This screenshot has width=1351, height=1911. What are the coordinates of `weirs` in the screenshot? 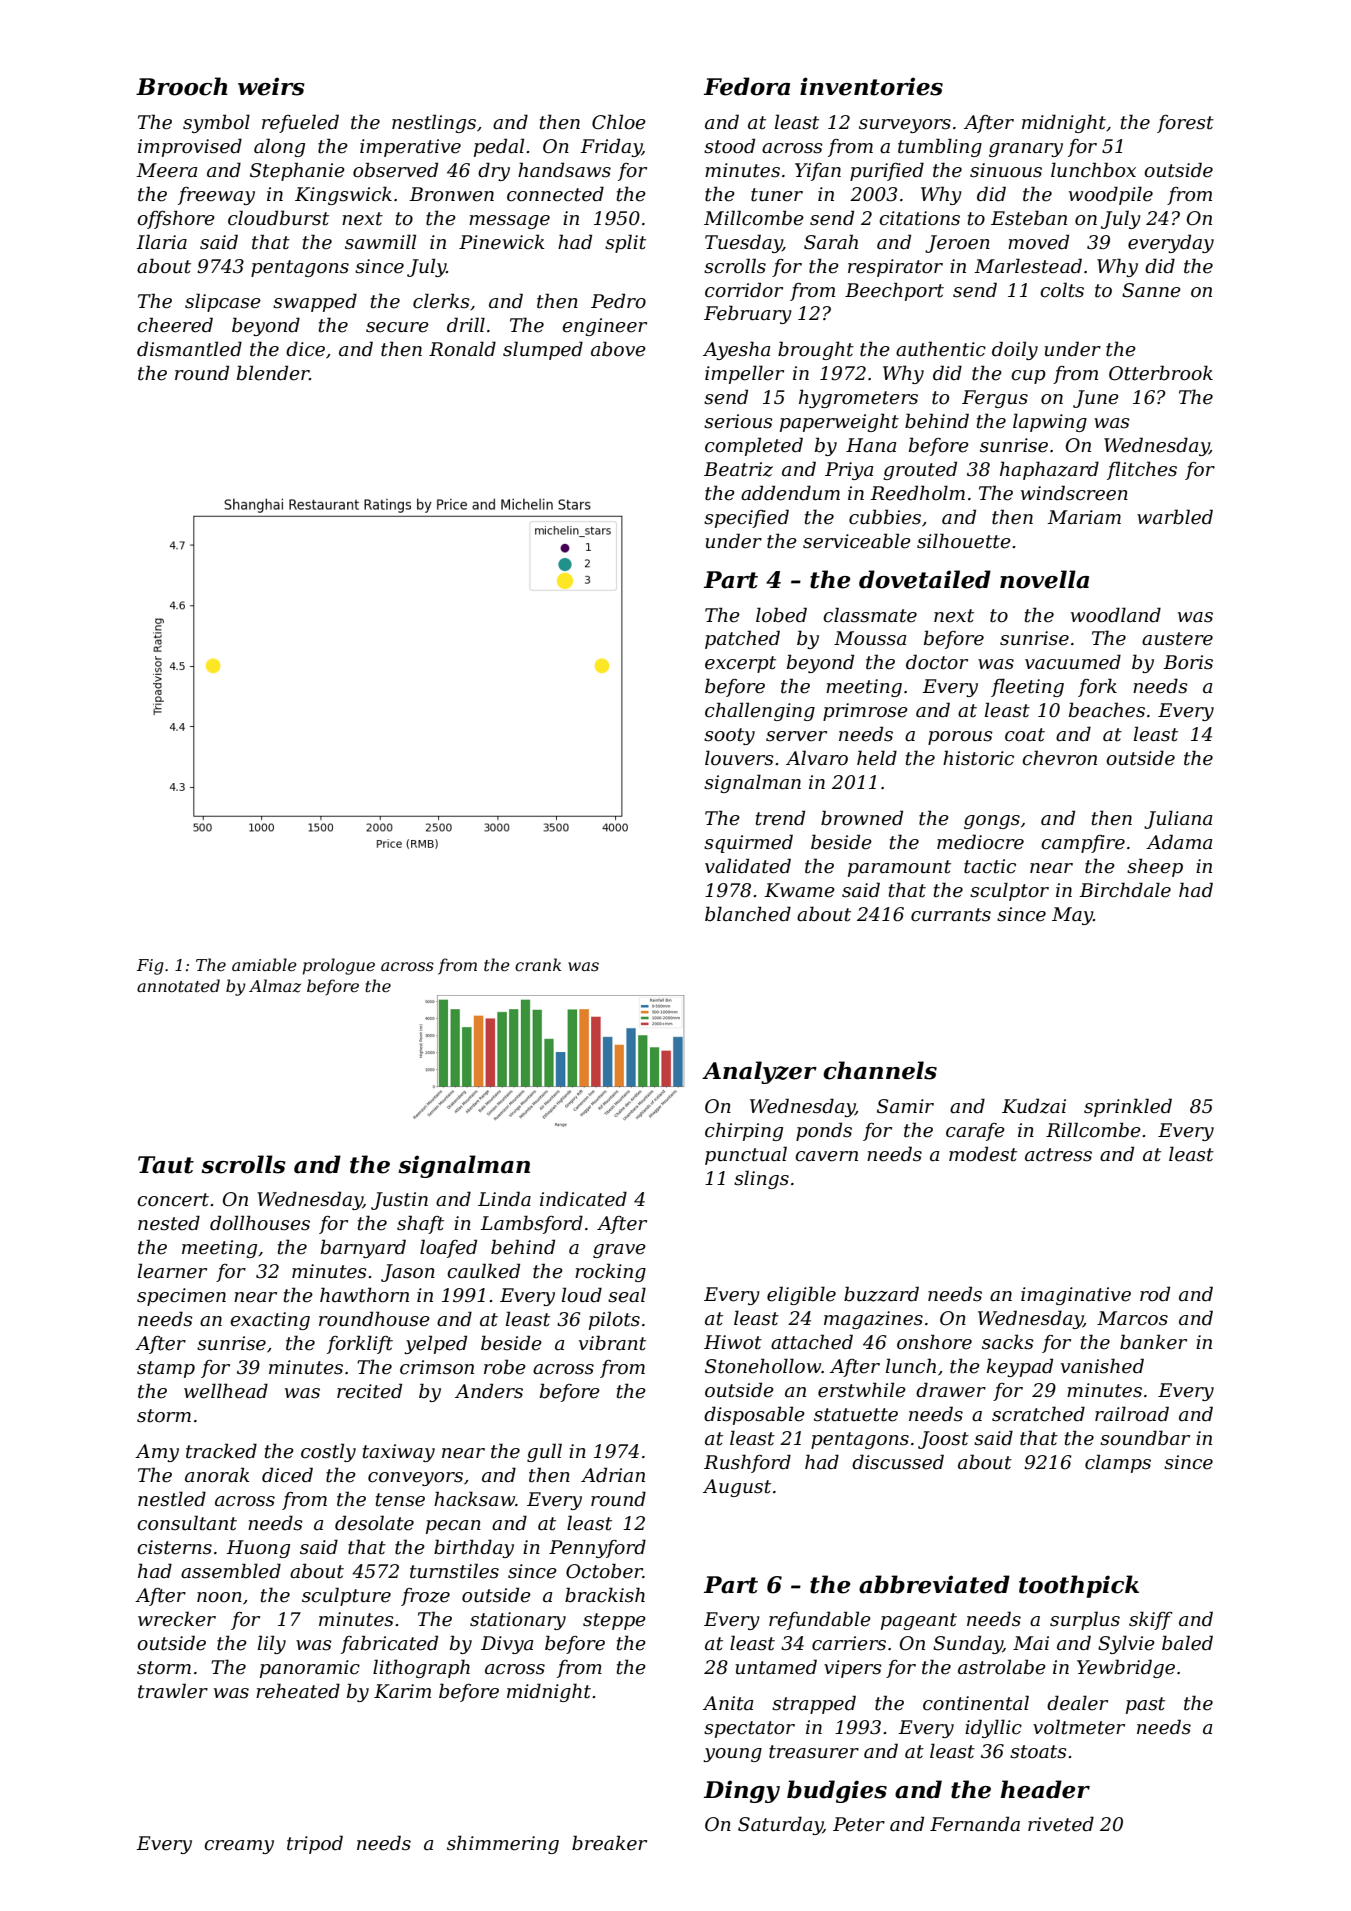 It's located at (271, 86).
